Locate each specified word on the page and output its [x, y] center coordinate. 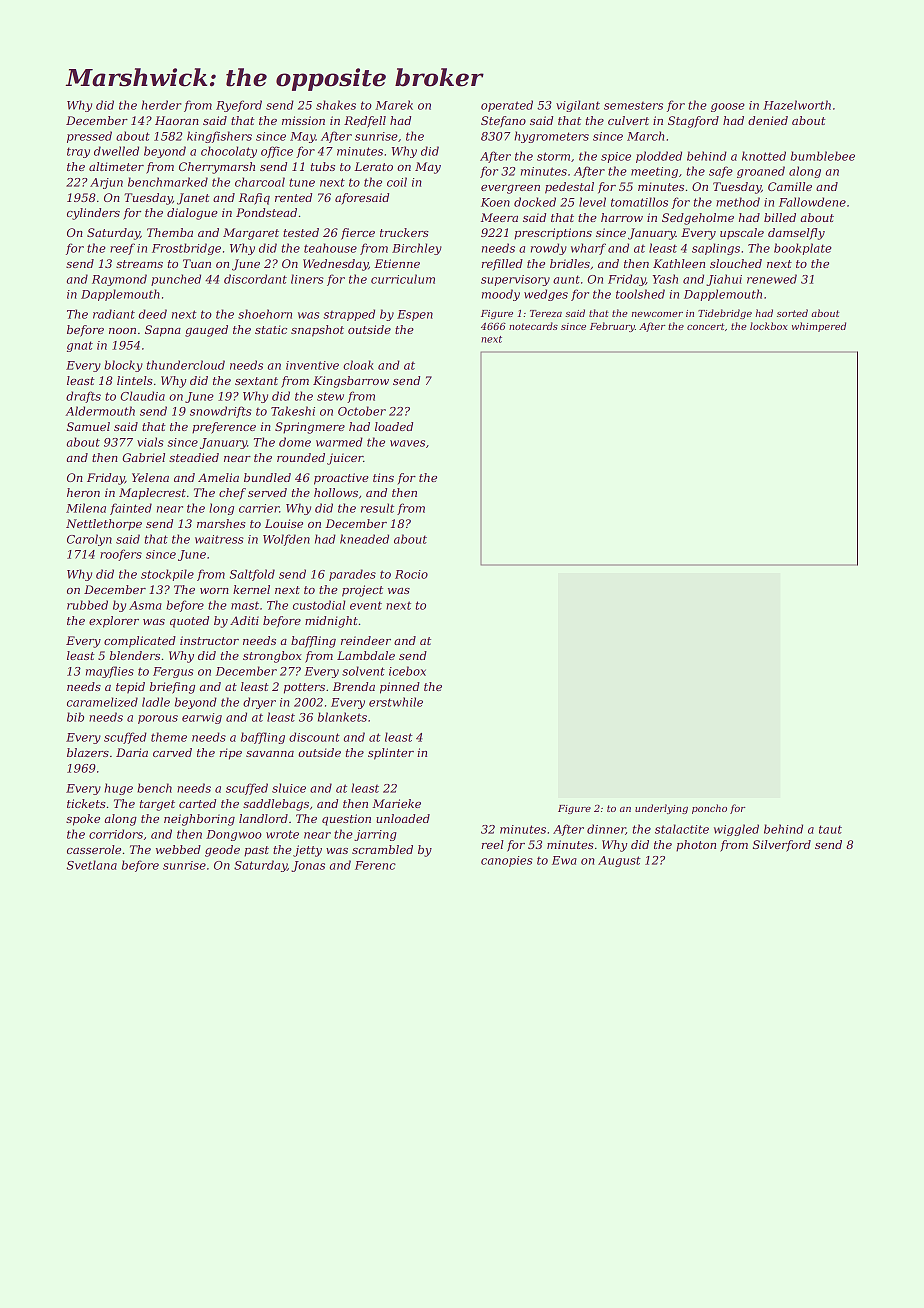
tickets [86, 803]
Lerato [373, 166]
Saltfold [252, 575]
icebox [407, 671]
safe [721, 172]
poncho [709, 809]
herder [161, 105]
